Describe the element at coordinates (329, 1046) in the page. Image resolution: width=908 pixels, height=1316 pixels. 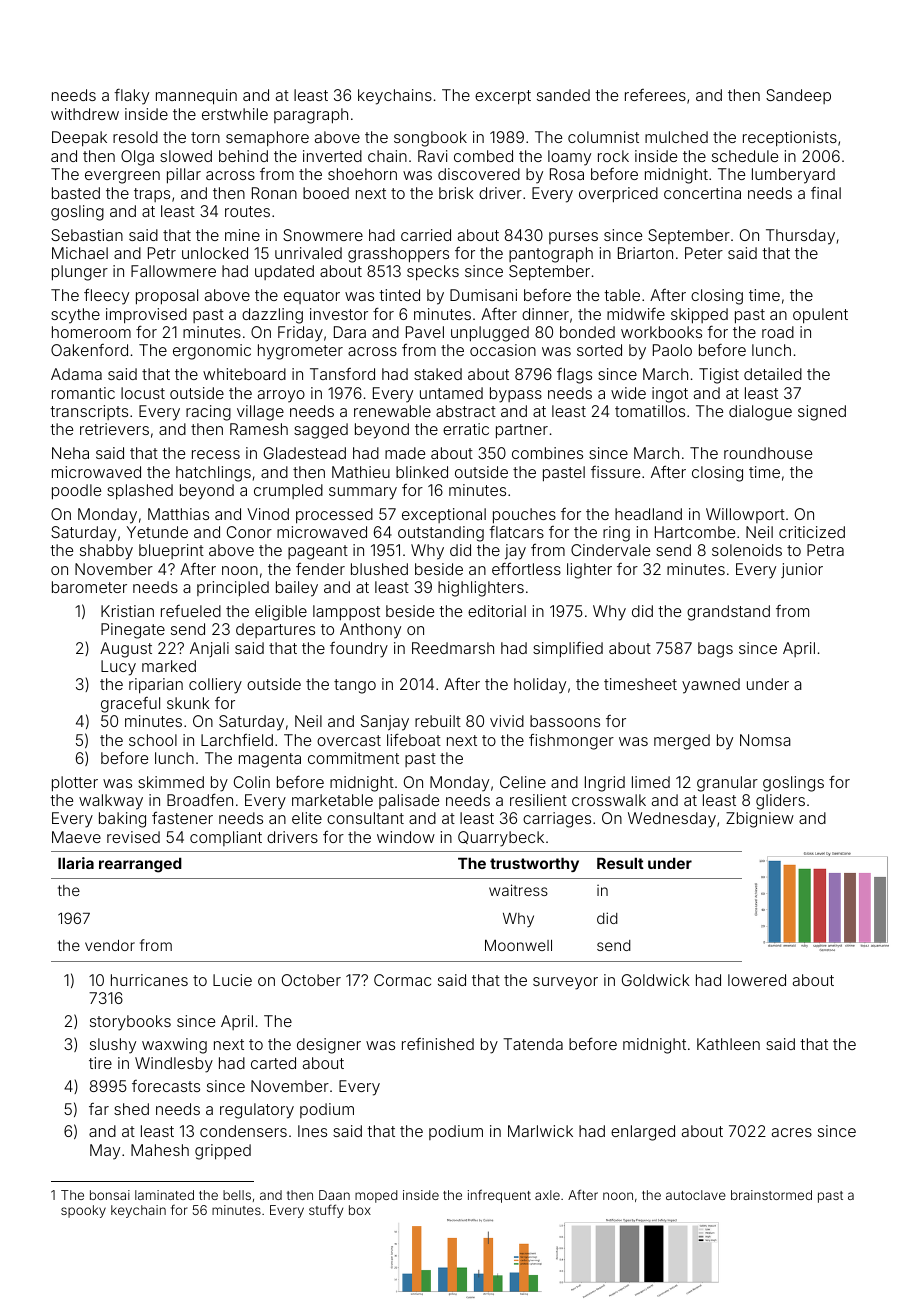
I see `designer` at that location.
